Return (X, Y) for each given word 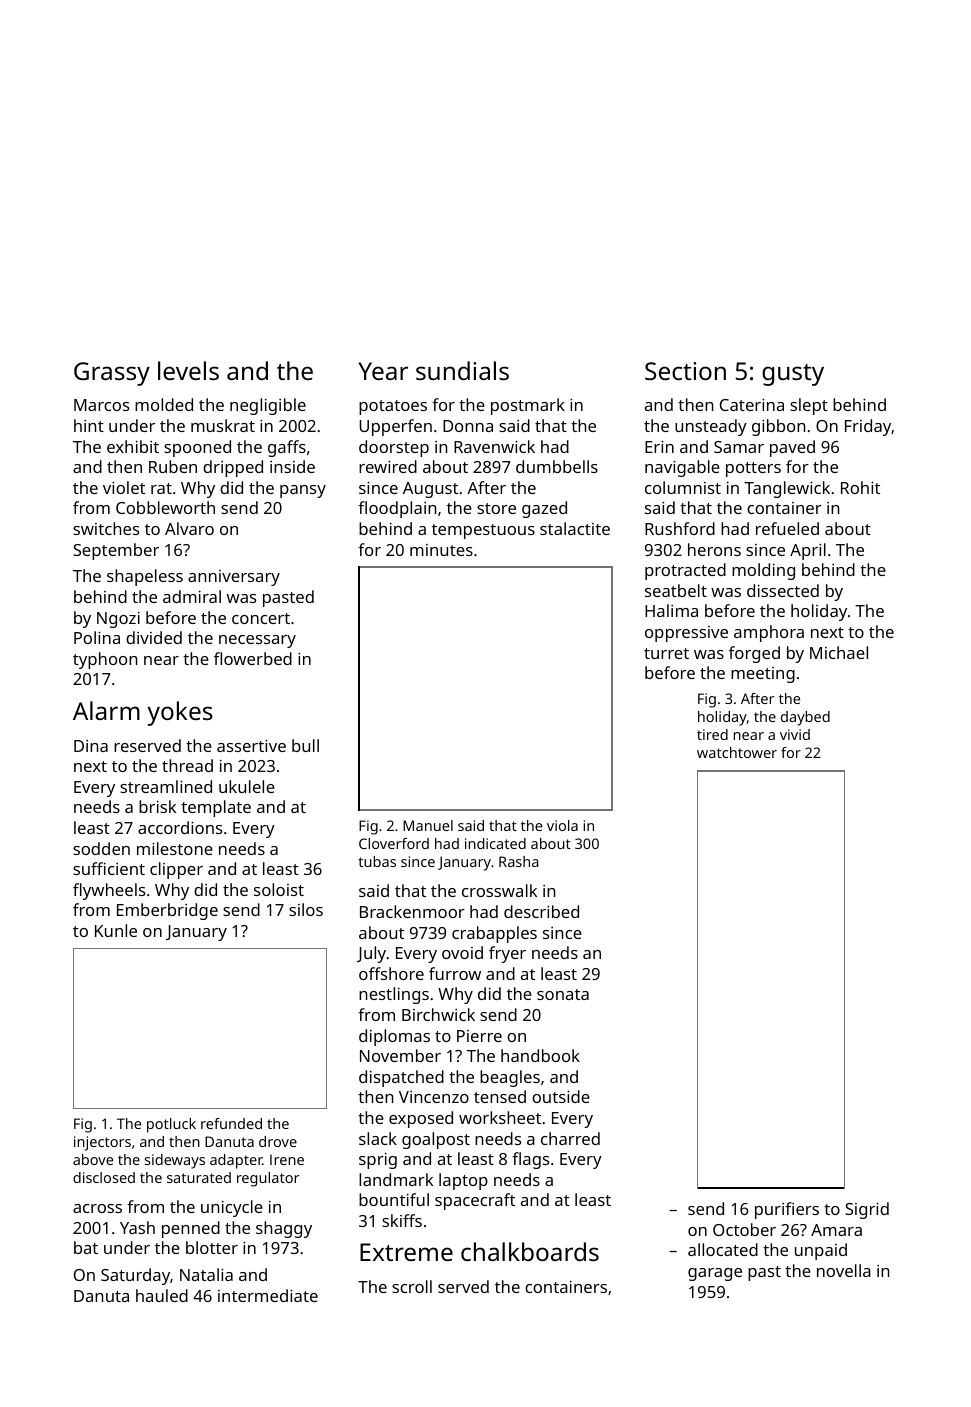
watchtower (737, 752)
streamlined (166, 786)
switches (106, 528)
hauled (162, 1295)
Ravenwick (494, 446)
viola (562, 825)
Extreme (406, 1252)
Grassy (112, 374)
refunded (231, 1123)
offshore (391, 973)
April (808, 551)
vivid (795, 734)
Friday (868, 427)
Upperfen (396, 427)
